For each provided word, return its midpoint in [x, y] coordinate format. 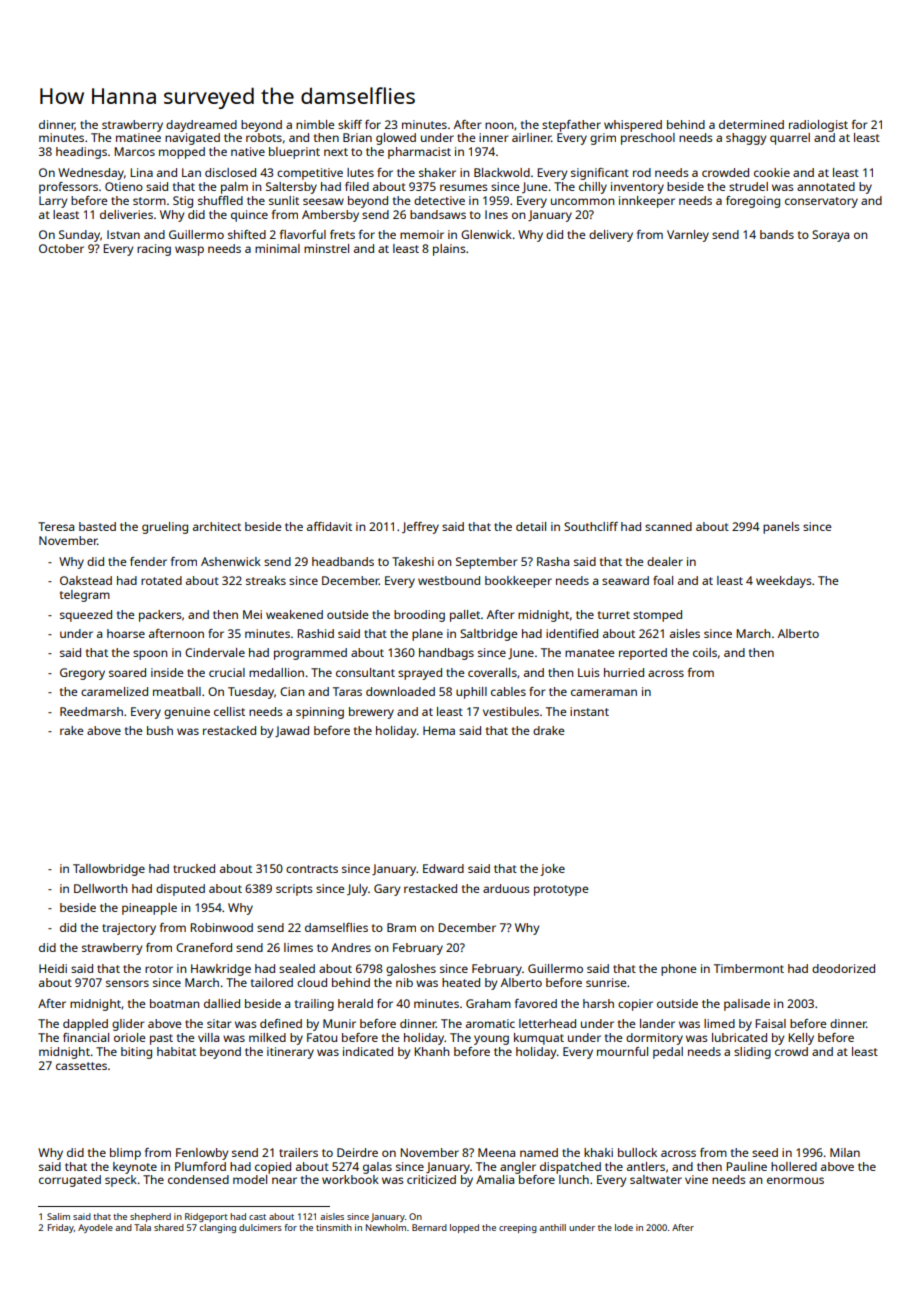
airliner [531, 137]
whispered [633, 126]
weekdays [784, 582]
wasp [189, 251]
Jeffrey [420, 528]
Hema [439, 730]
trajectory [129, 929]
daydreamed [201, 126]
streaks [266, 580]
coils [705, 652]
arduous [506, 888]
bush [160, 730]
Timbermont [749, 968]
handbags [446, 654]
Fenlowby [202, 1154]
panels [781, 528]
